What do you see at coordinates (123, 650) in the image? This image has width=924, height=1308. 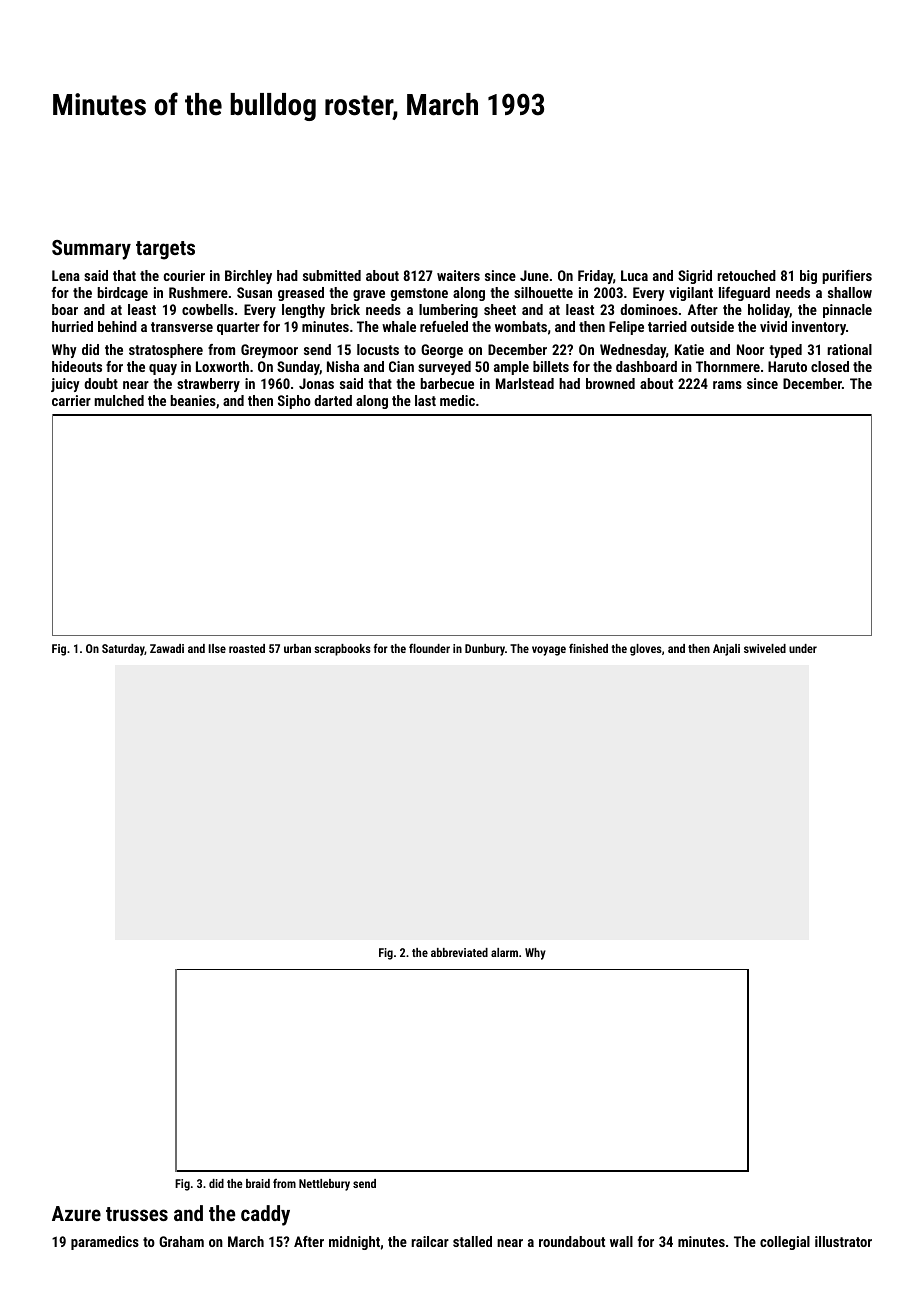 I see `Saturday` at bounding box center [123, 650].
